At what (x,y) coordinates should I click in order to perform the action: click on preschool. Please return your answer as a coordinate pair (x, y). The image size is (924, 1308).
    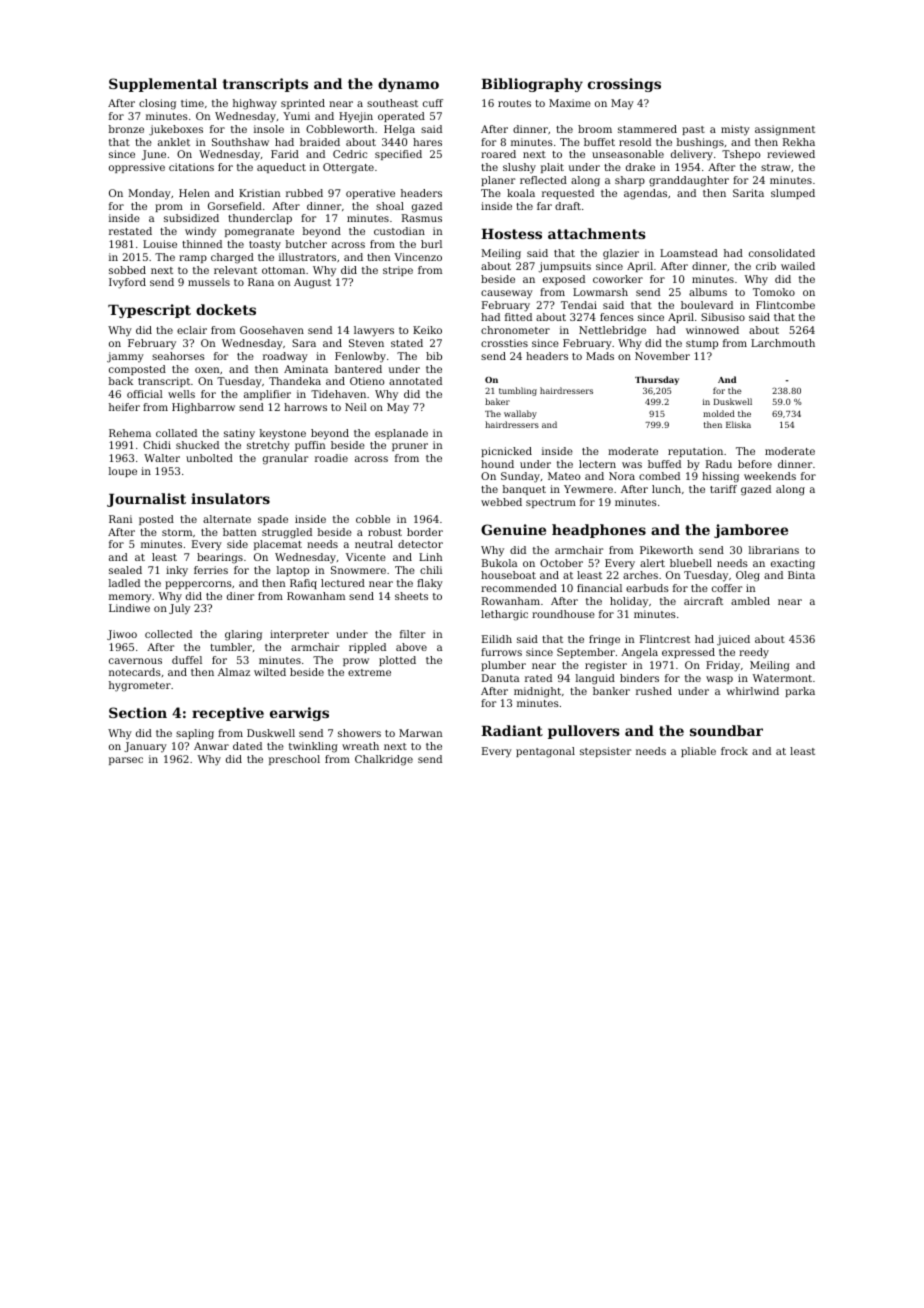
    Looking at the image, I should click on (294, 760).
